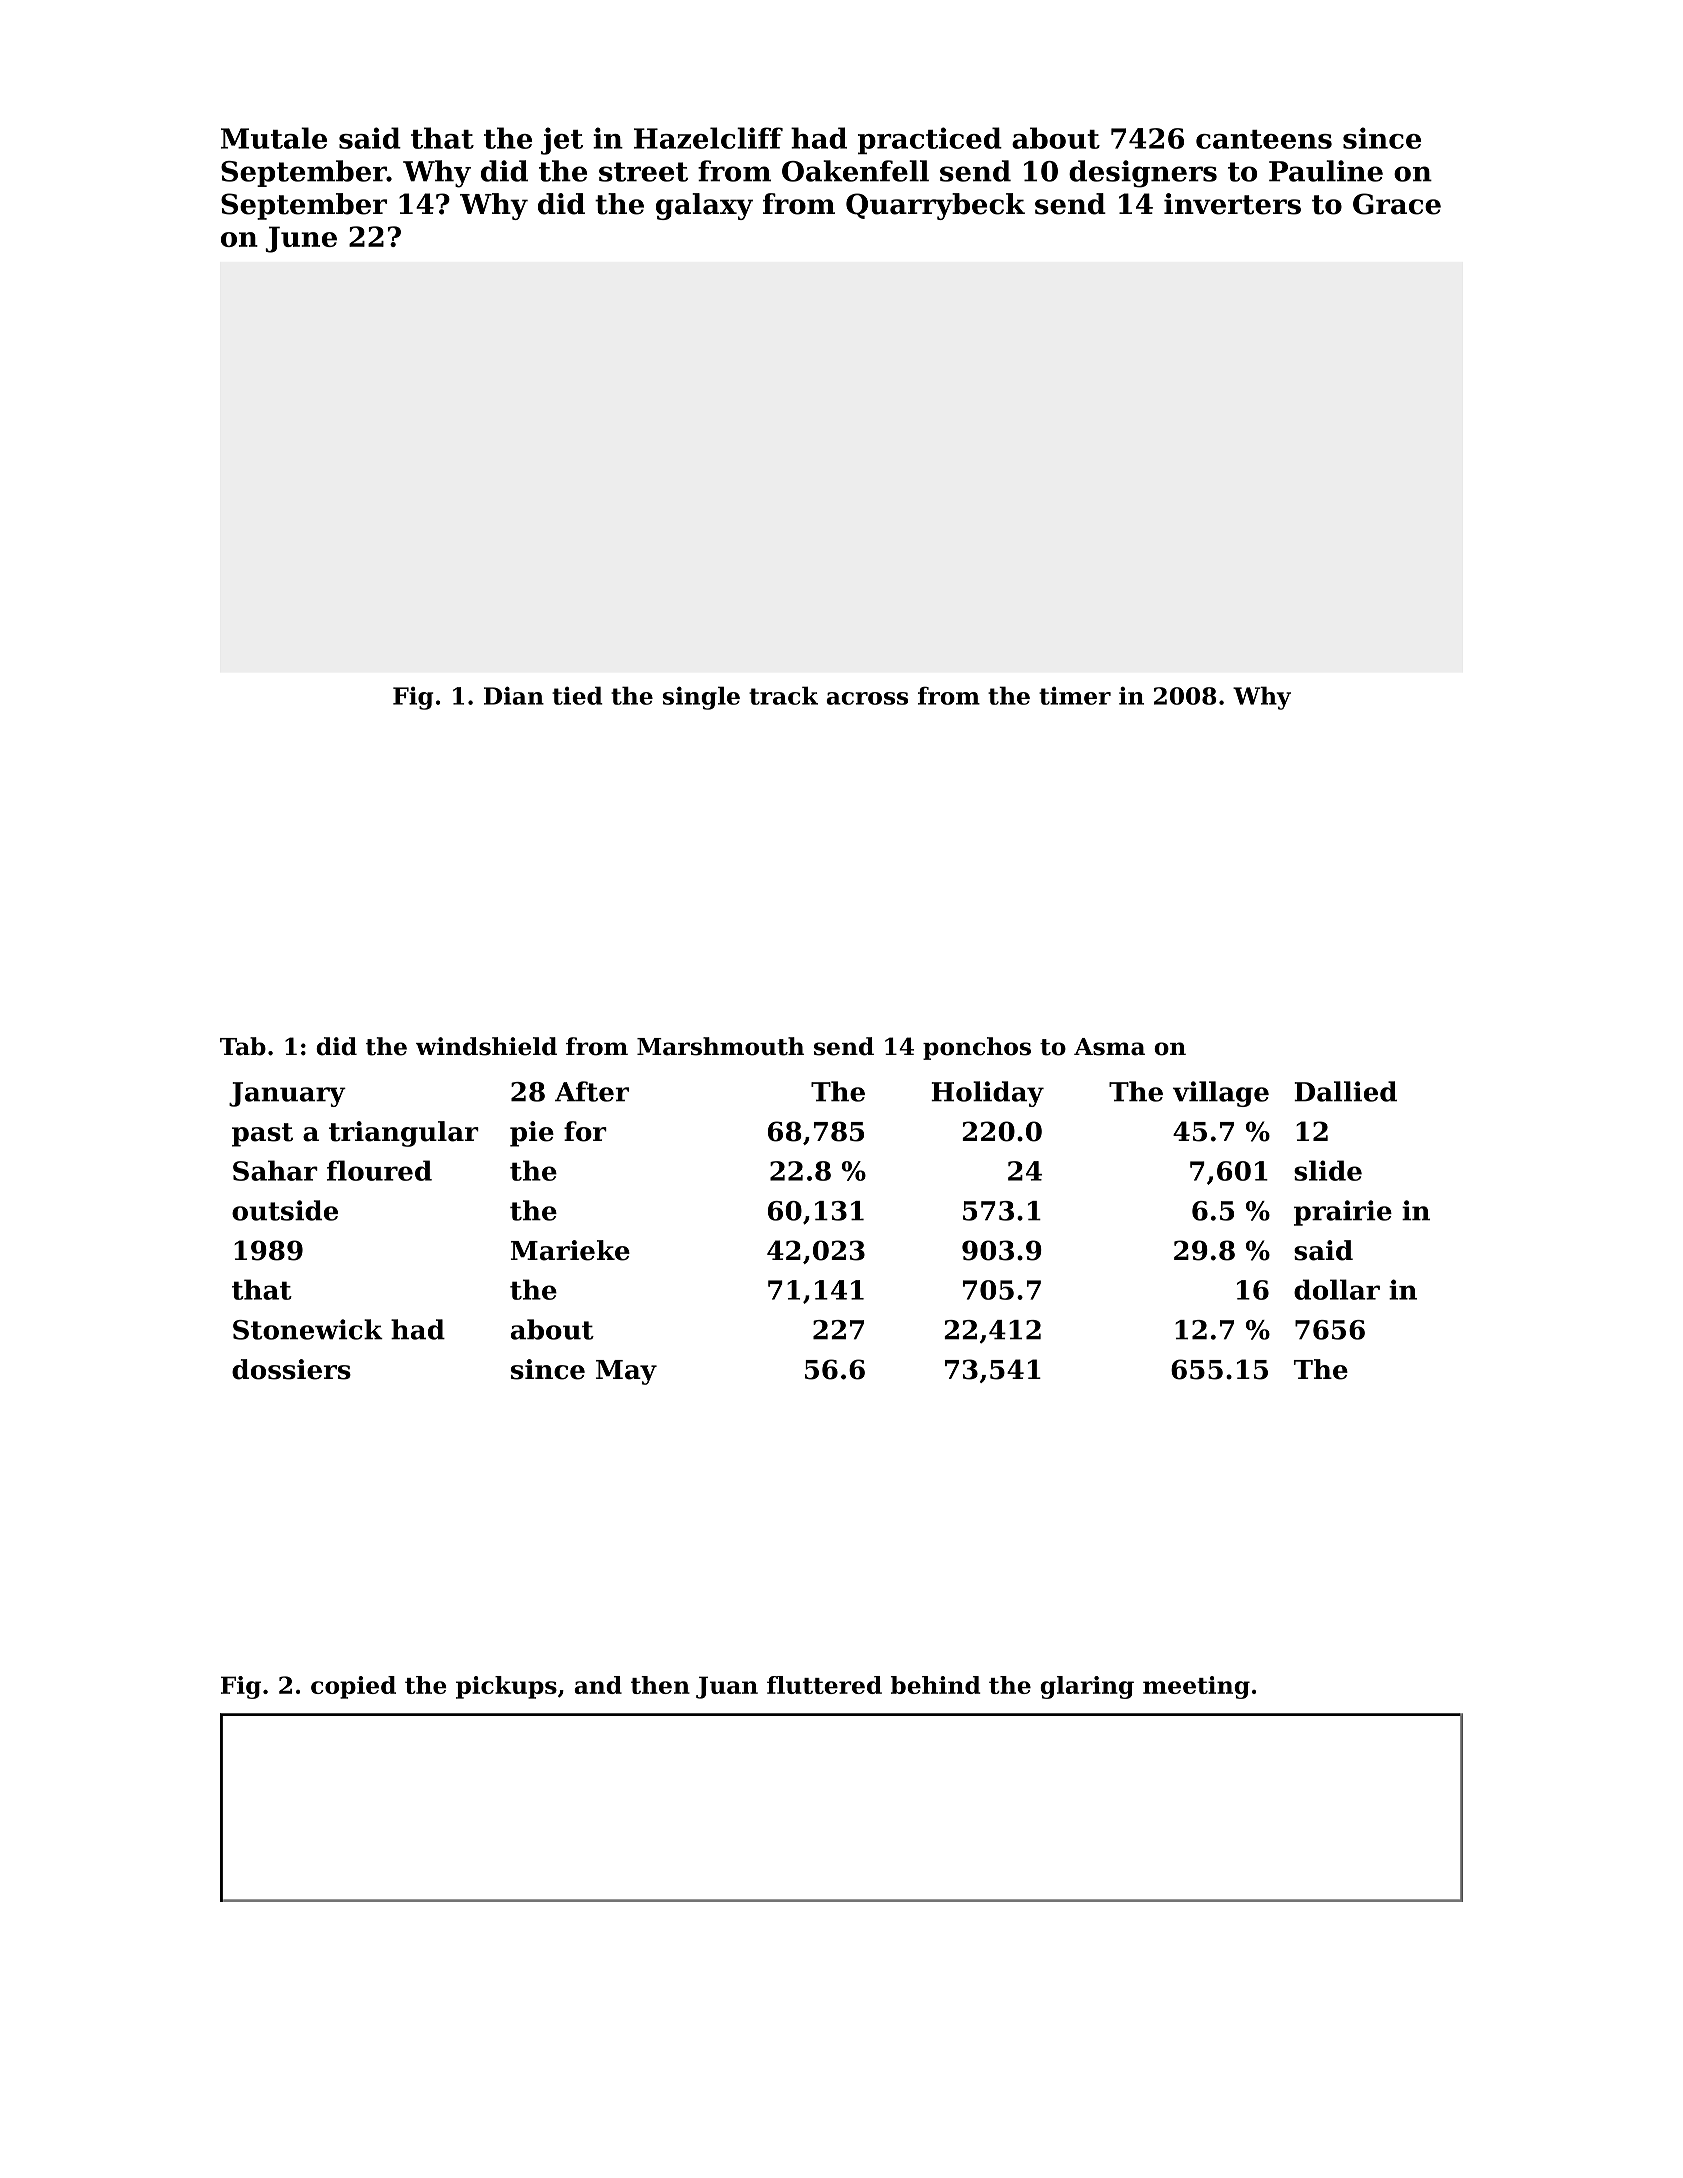 The width and height of the screenshot is (1683, 2178). I want to click on designers, so click(1143, 174).
